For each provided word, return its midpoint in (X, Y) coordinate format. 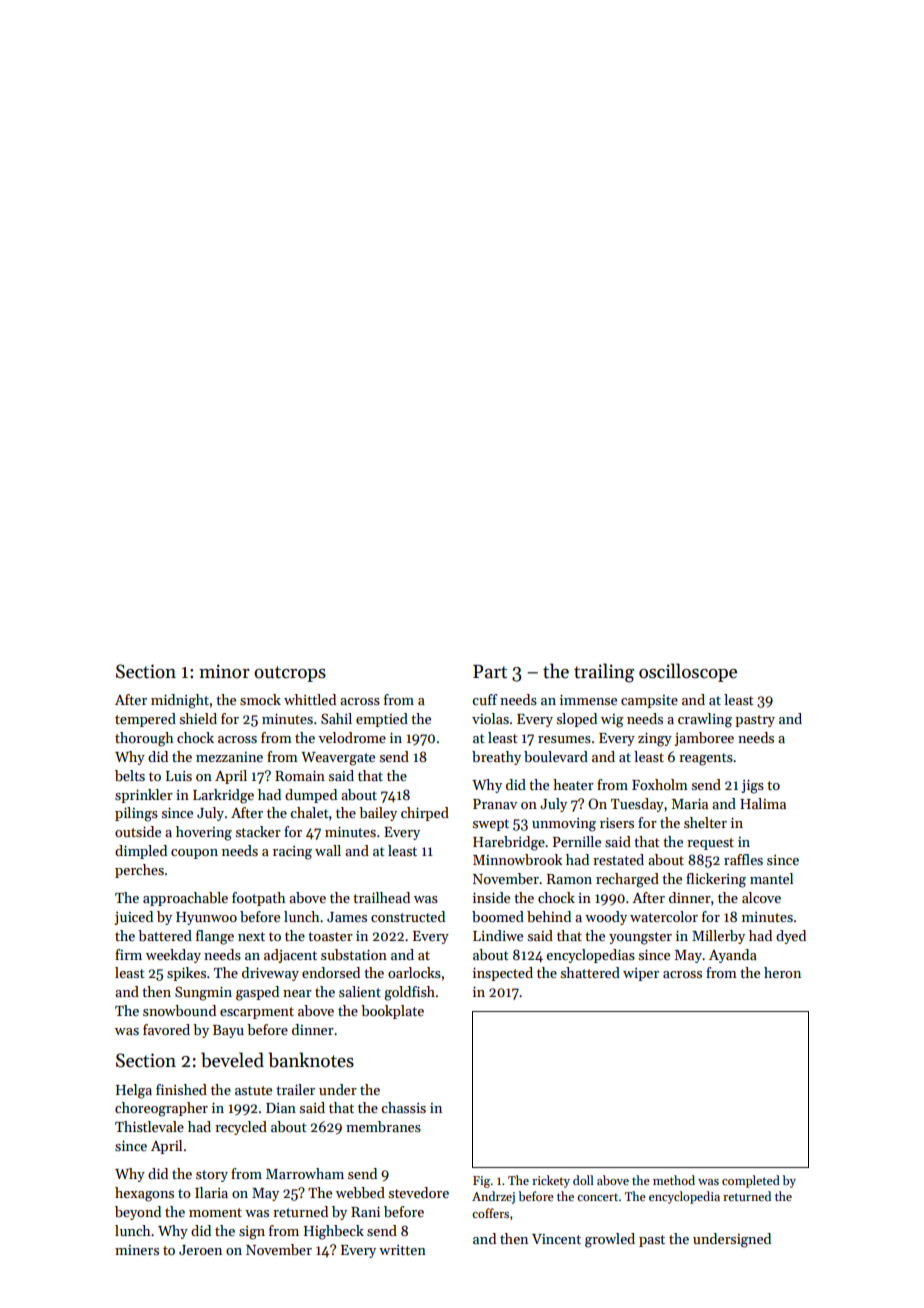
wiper (641, 974)
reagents (706, 759)
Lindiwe (498, 935)
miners (137, 1250)
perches (139, 871)
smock (260, 699)
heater (573, 784)
